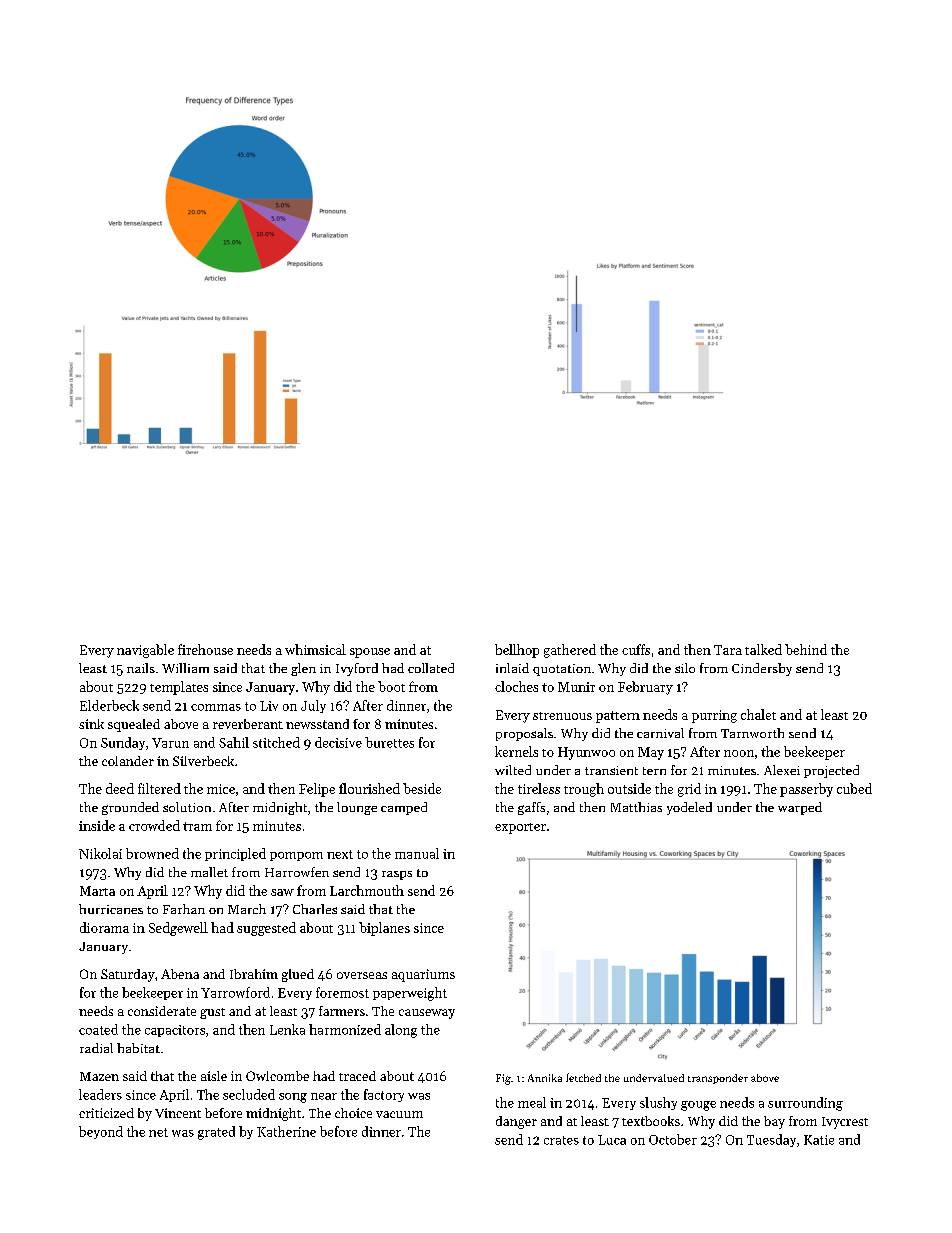 This screenshot has height=1233, width=952. I want to click on yodeled, so click(689, 808).
